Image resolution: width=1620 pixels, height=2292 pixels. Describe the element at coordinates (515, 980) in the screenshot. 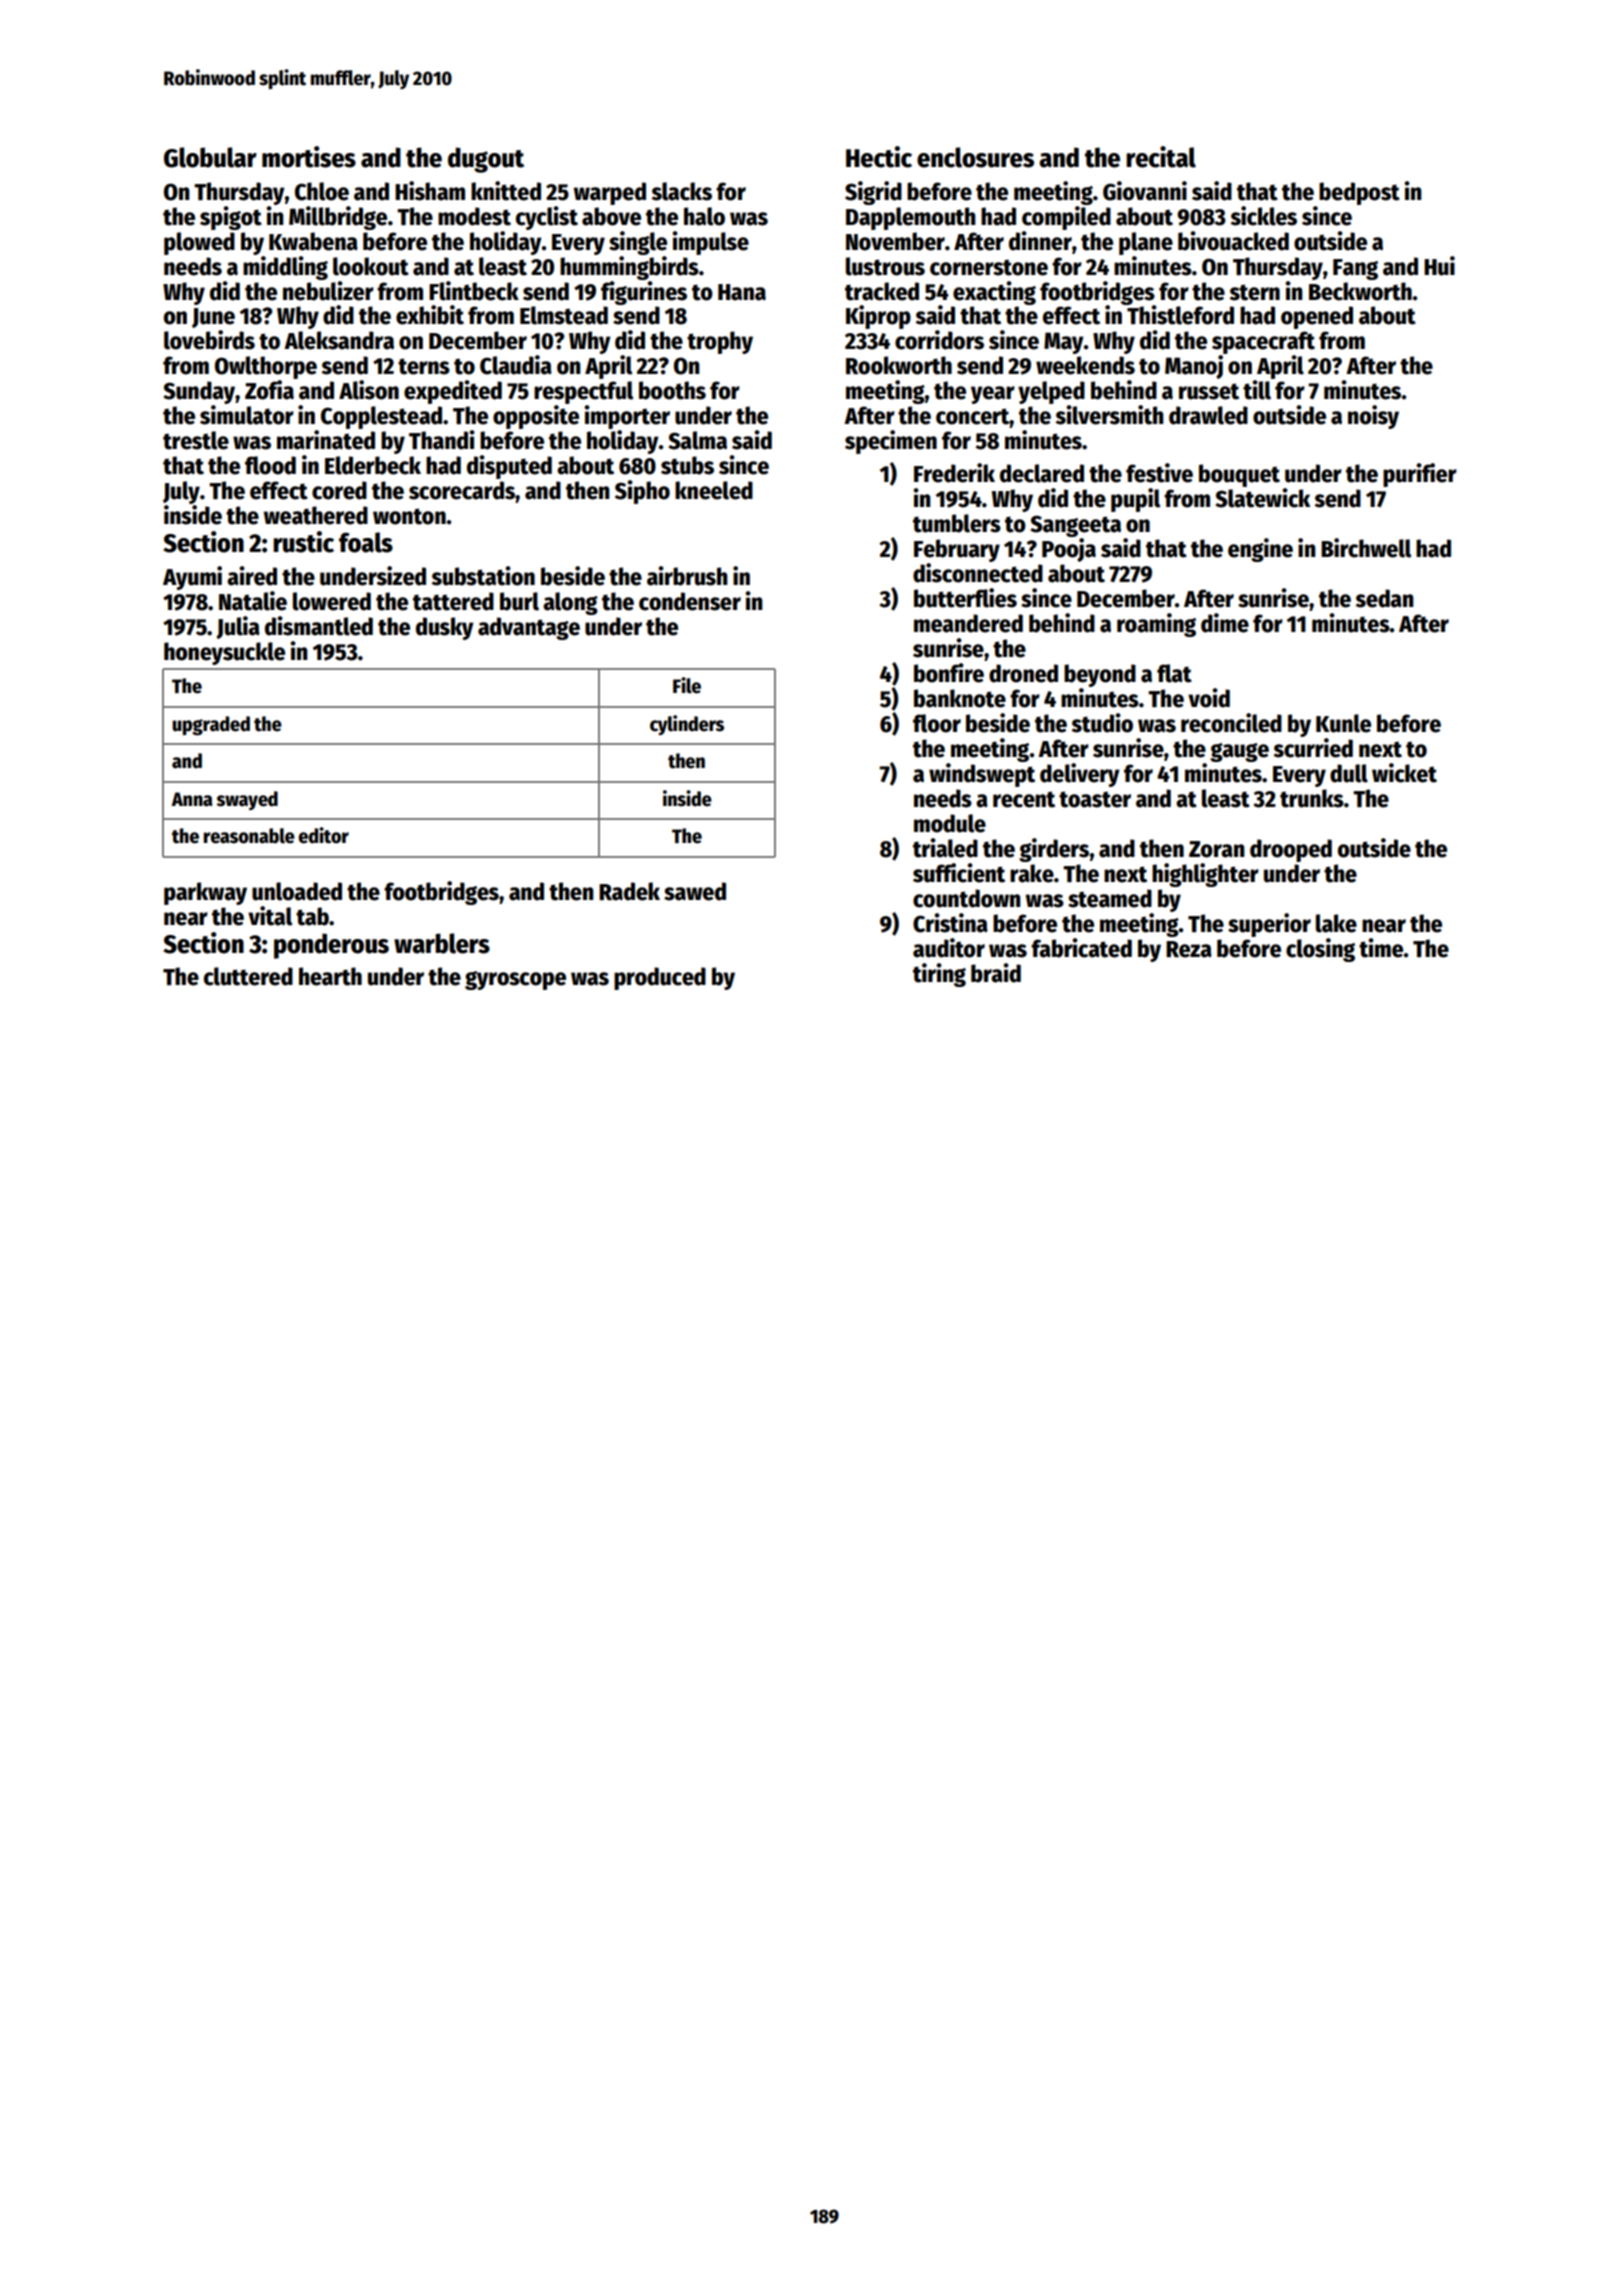

I see `gyroscope` at that location.
